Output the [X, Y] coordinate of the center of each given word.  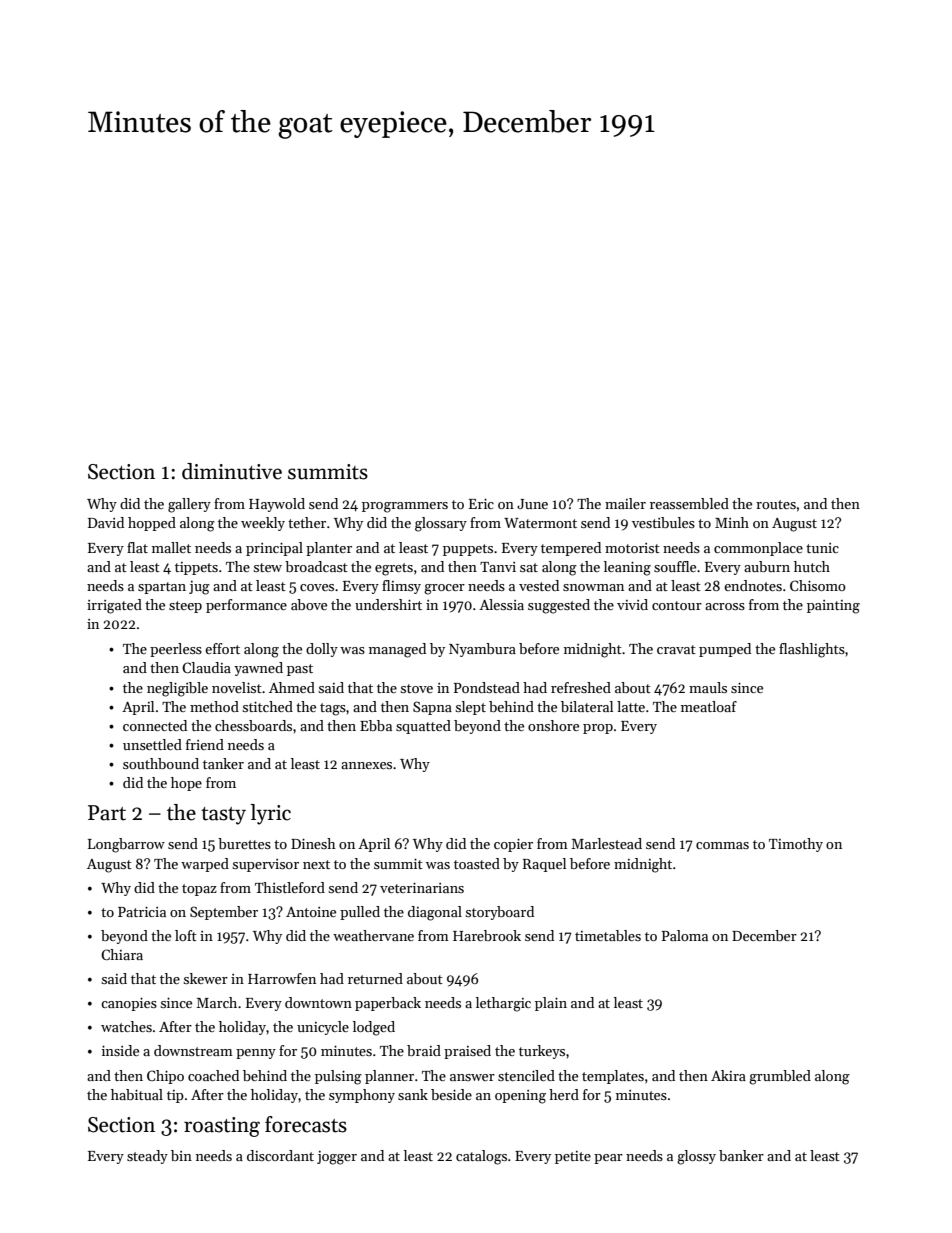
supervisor [266, 865]
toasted [477, 863]
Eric [481, 504]
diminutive [232, 471]
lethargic [503, 1004]
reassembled [689, 503]
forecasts [306, 1124]
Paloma [685, 935]
